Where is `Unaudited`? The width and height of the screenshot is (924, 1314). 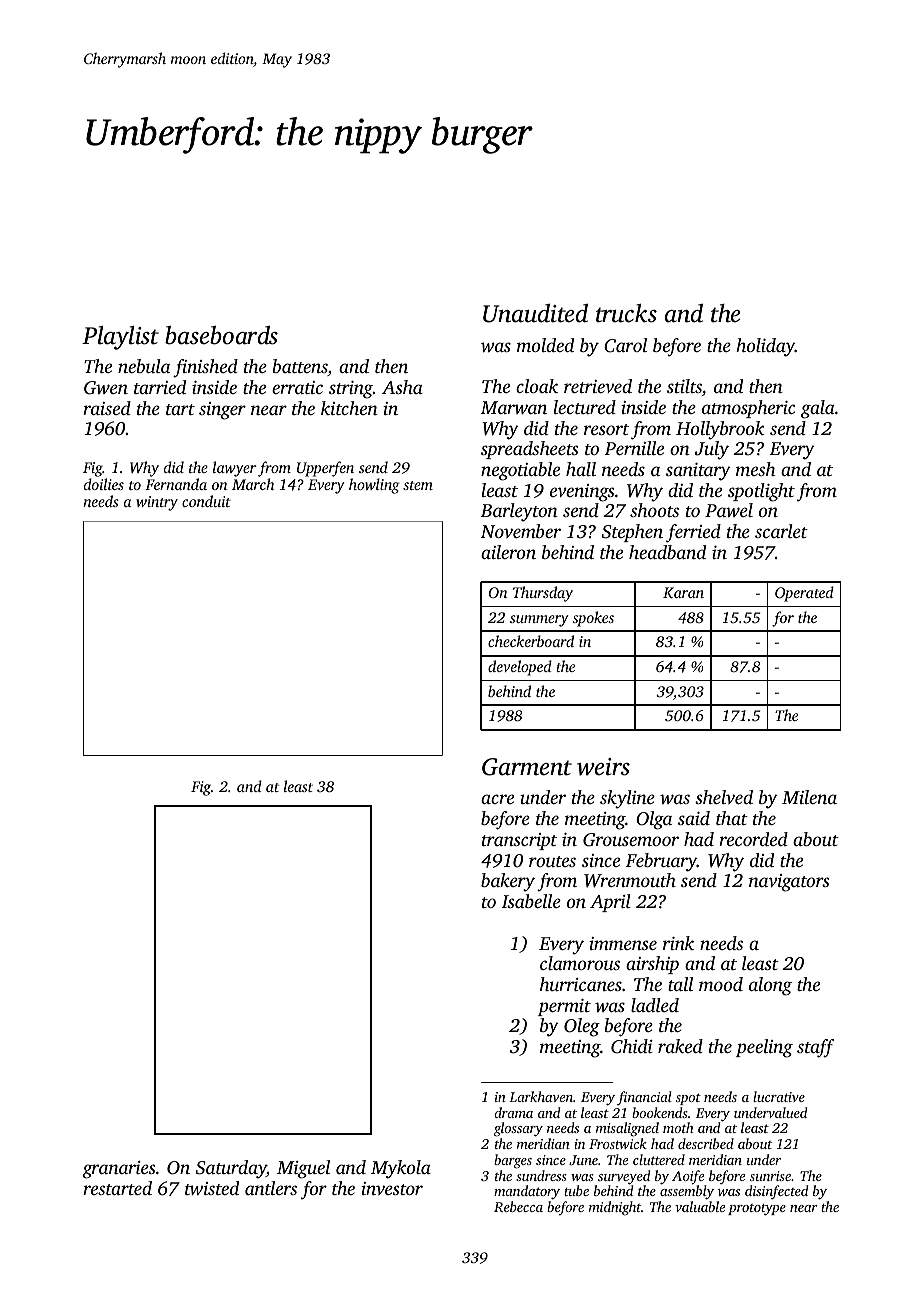 Unaudited is located at coordinates (535, 313).
